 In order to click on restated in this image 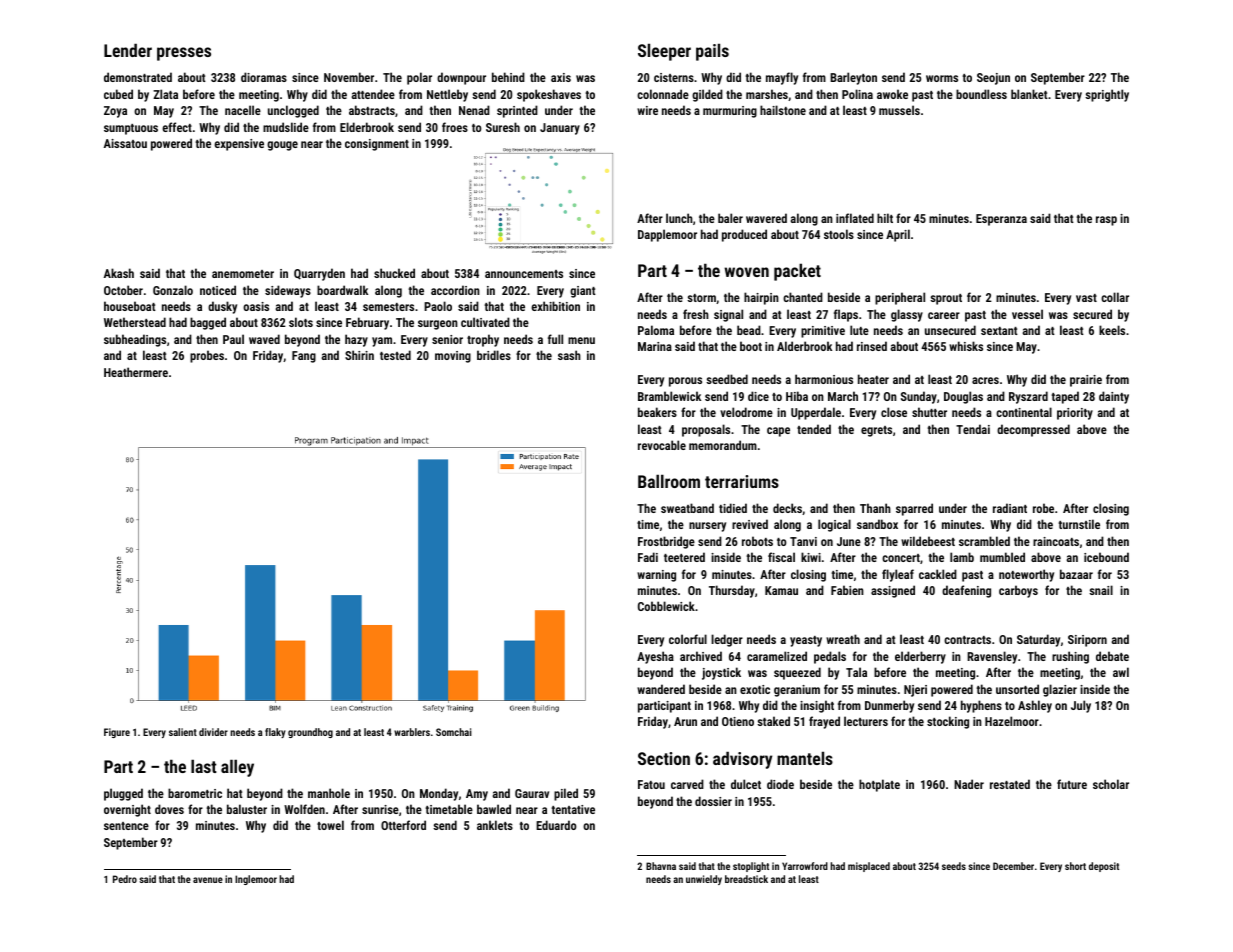, I will do `click(1010, 784)`.
